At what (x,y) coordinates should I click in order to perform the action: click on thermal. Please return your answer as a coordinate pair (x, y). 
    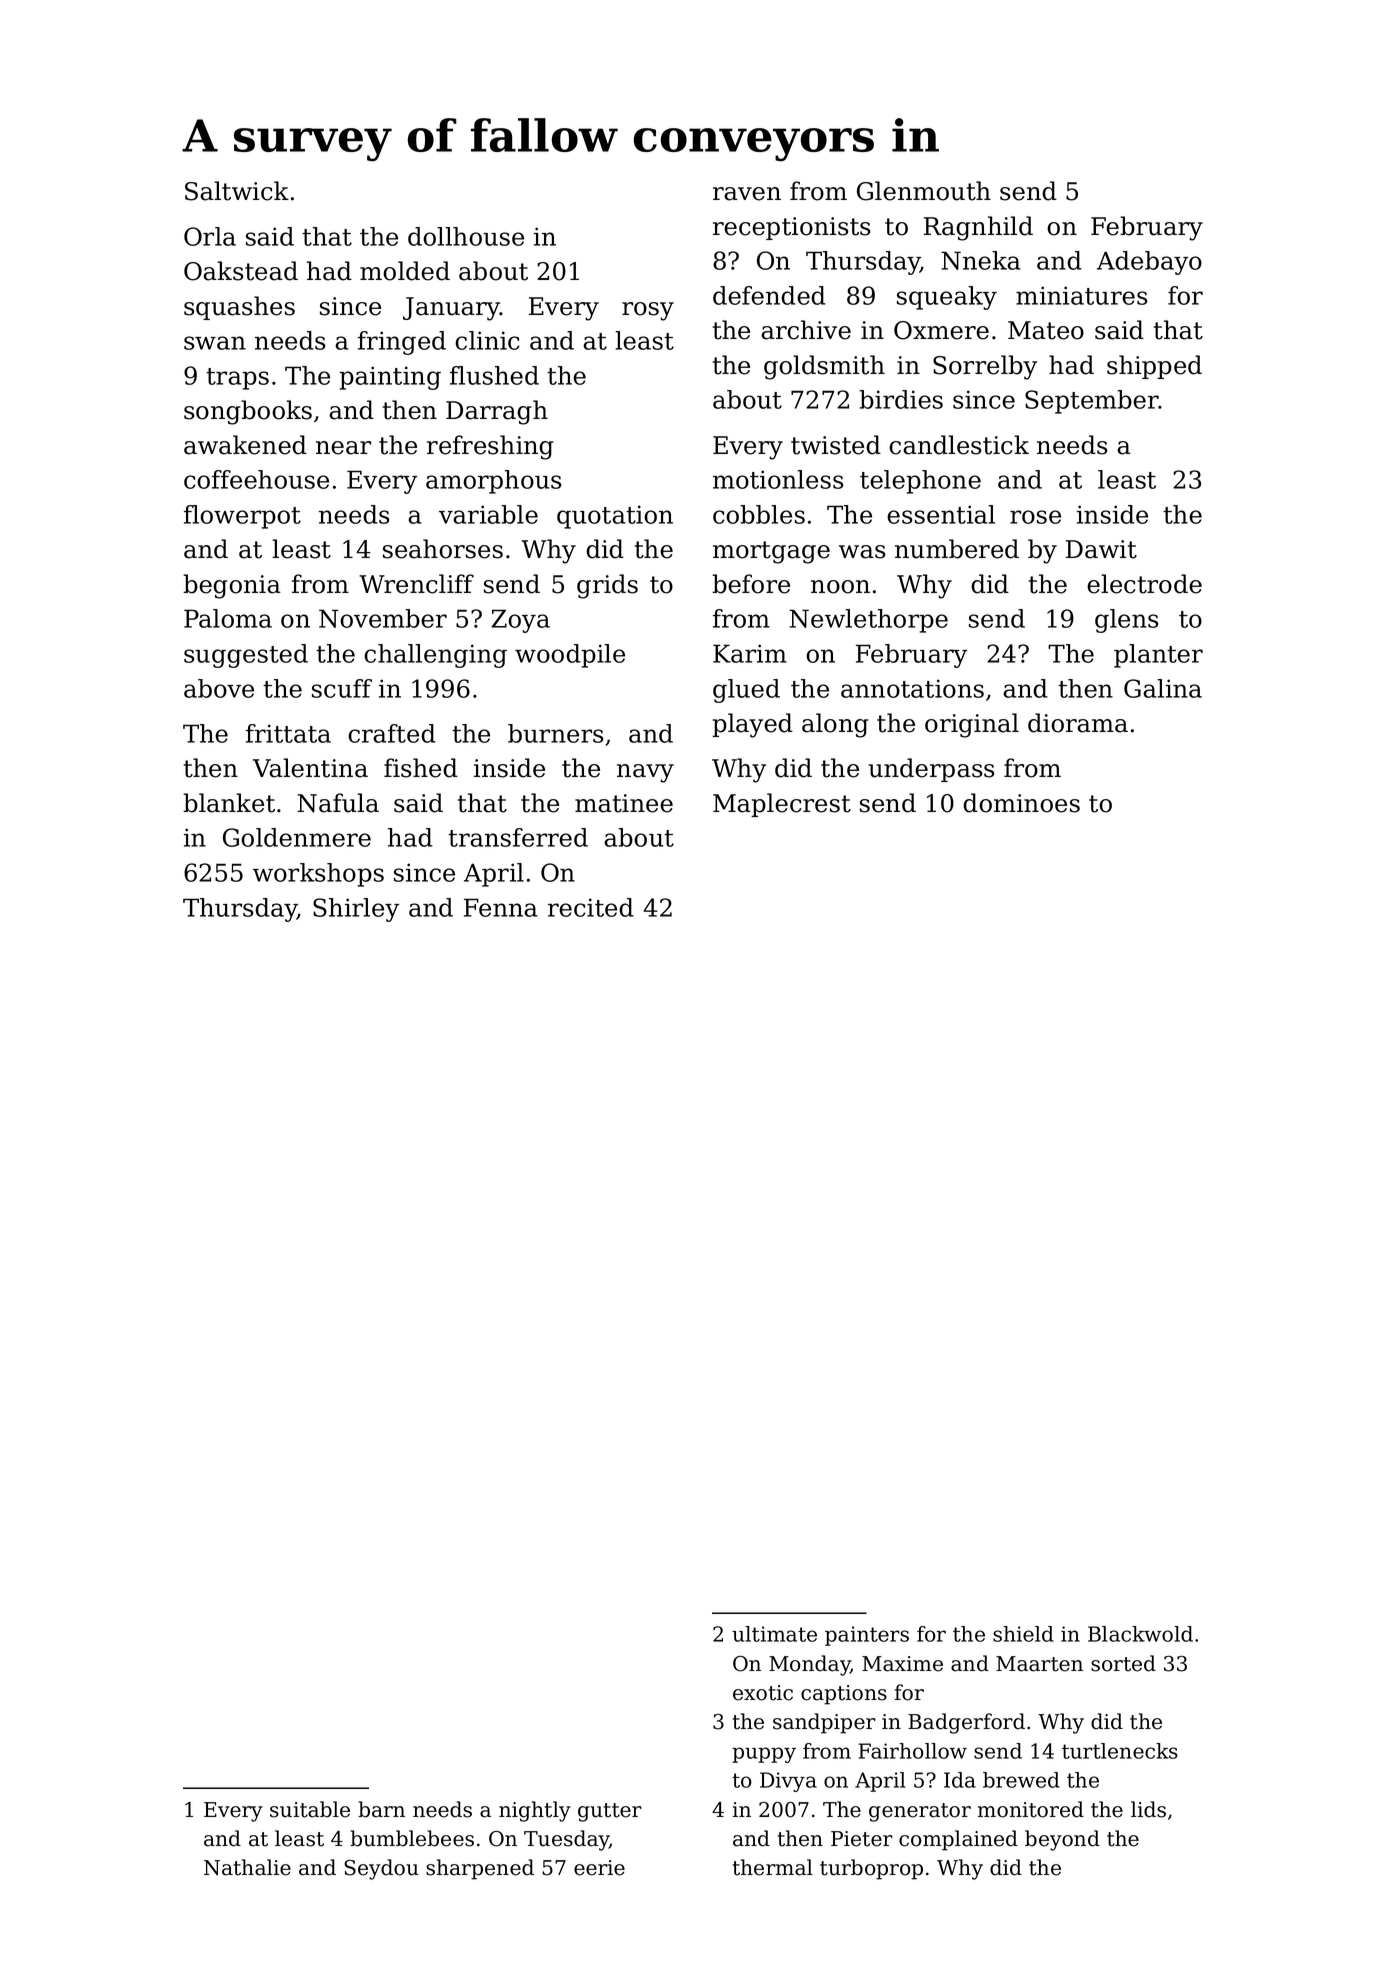
    Looking at the image, I should click on (772, 1867).
